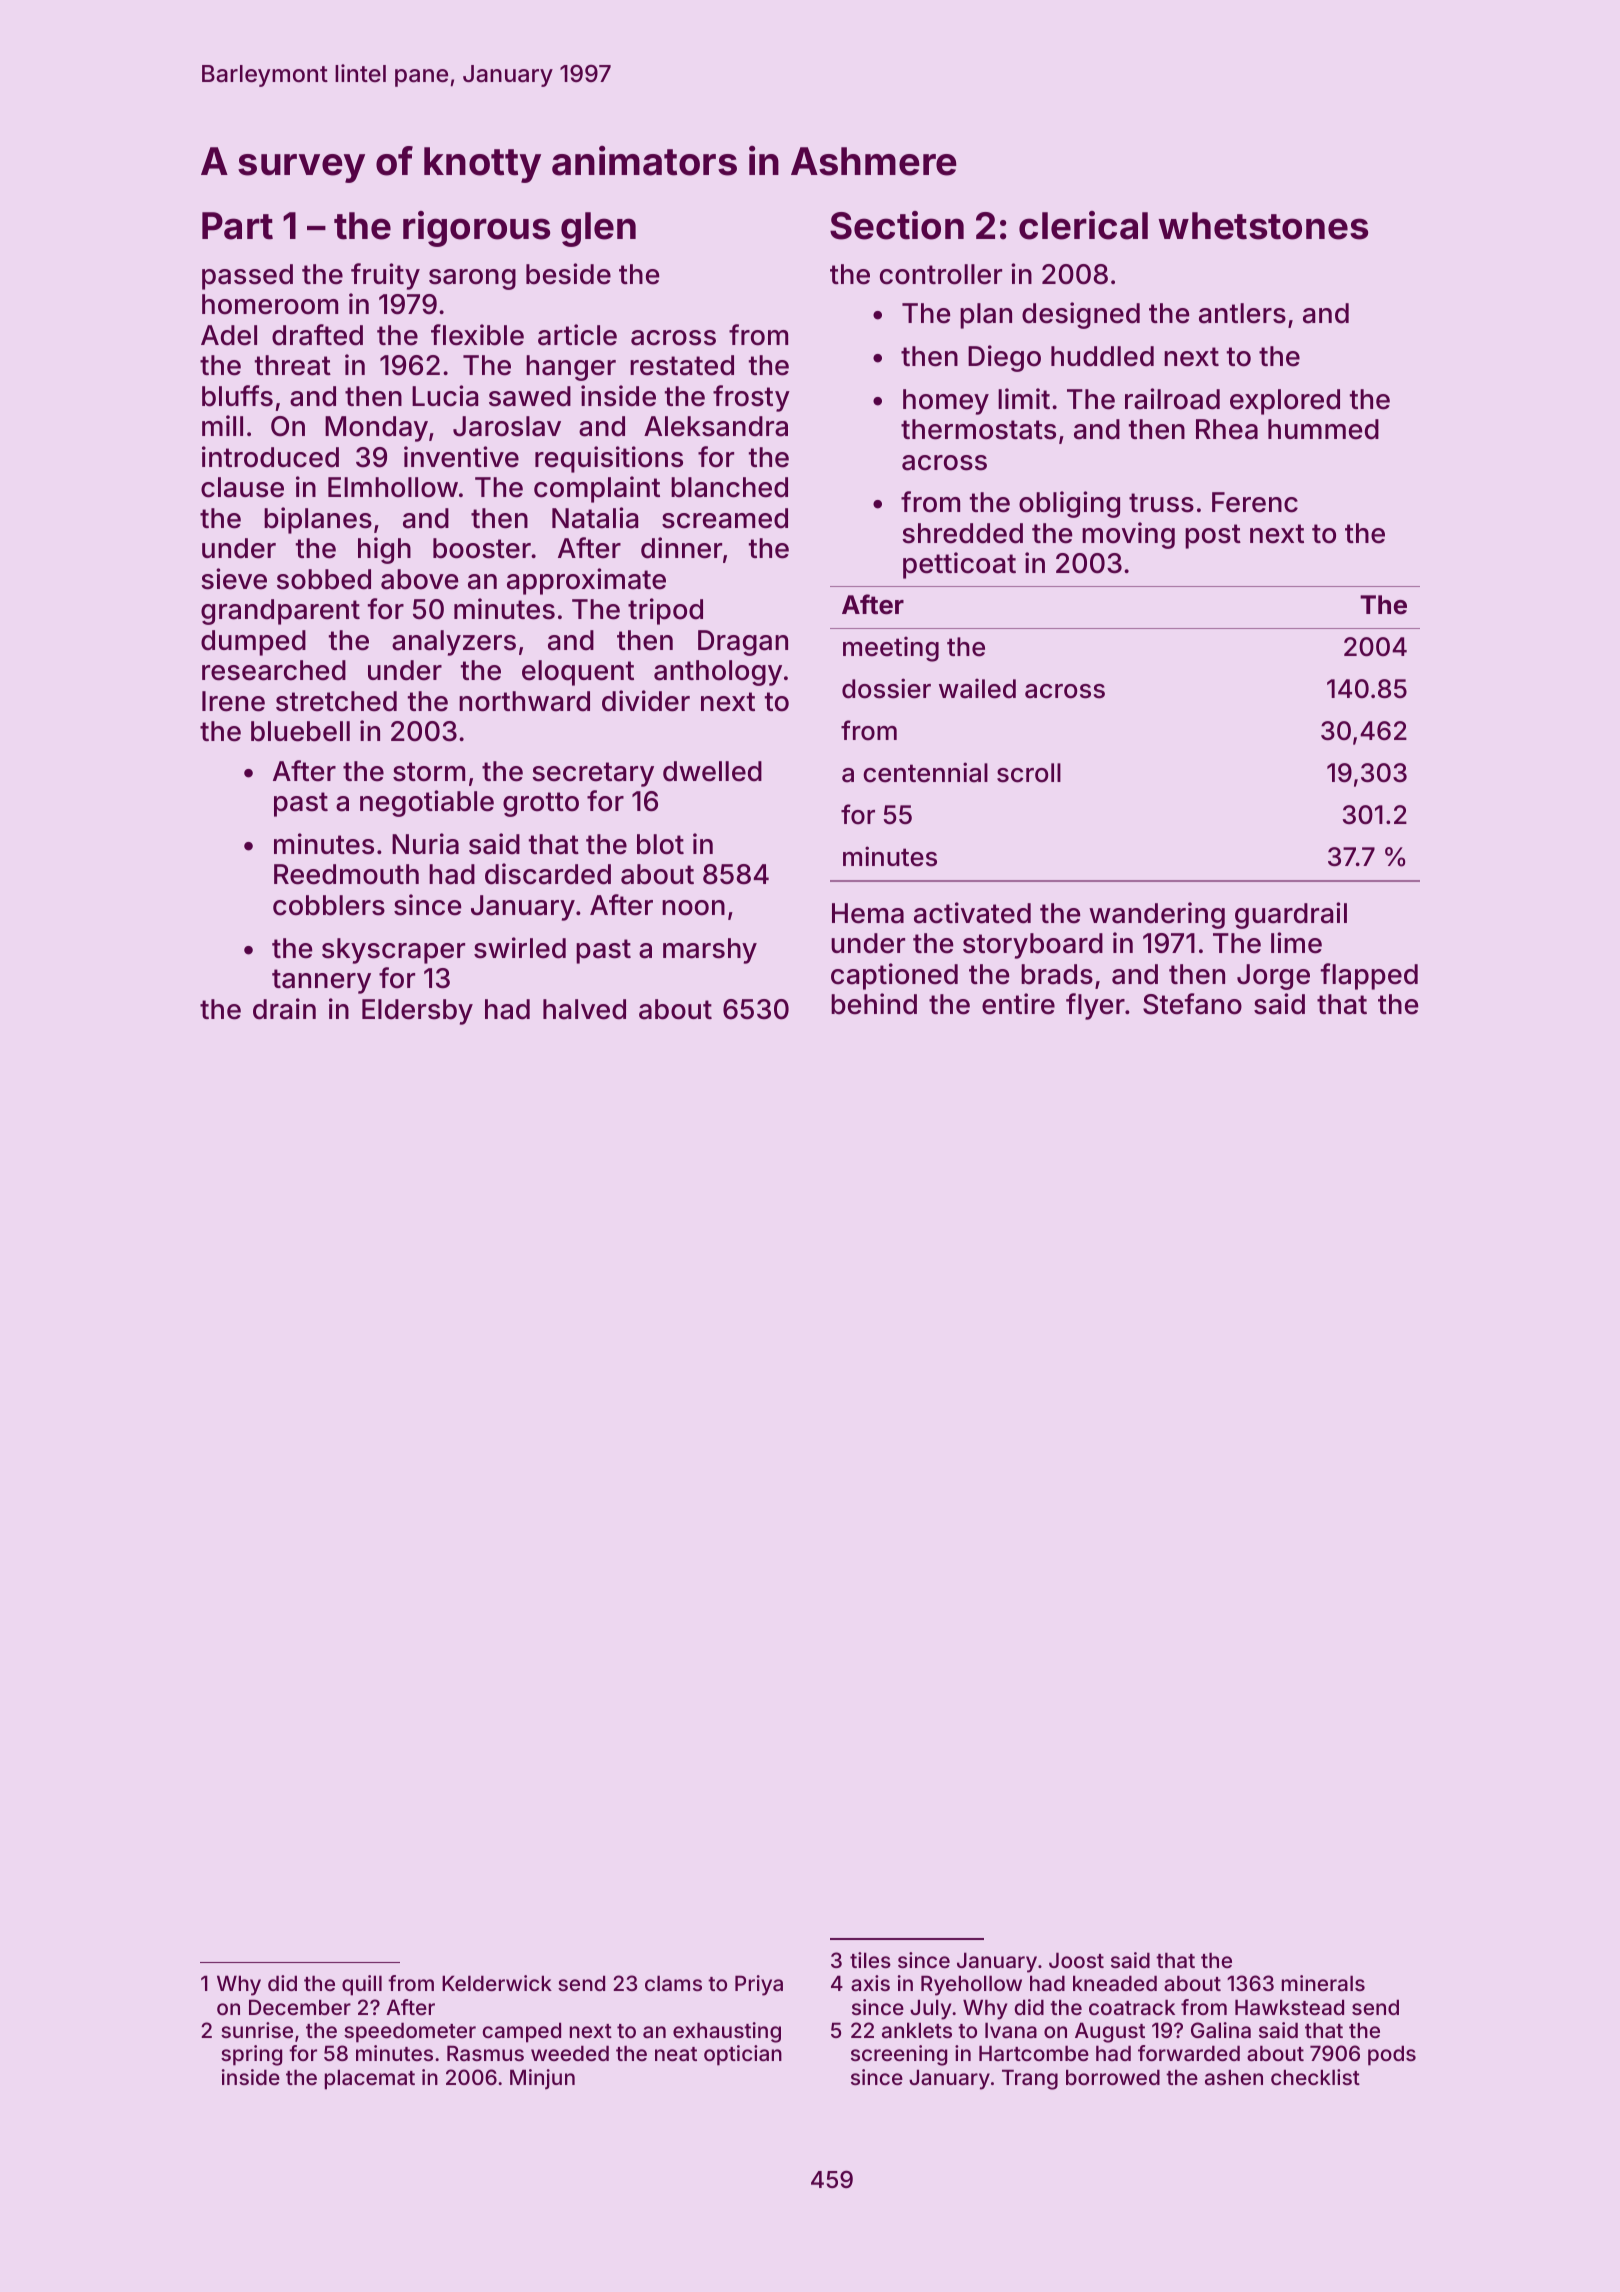 The image size is (1620, 2292). What do you see at coordinates (874, 1004) in the image?
I see `behind` at bounding box center [874, 1004].
